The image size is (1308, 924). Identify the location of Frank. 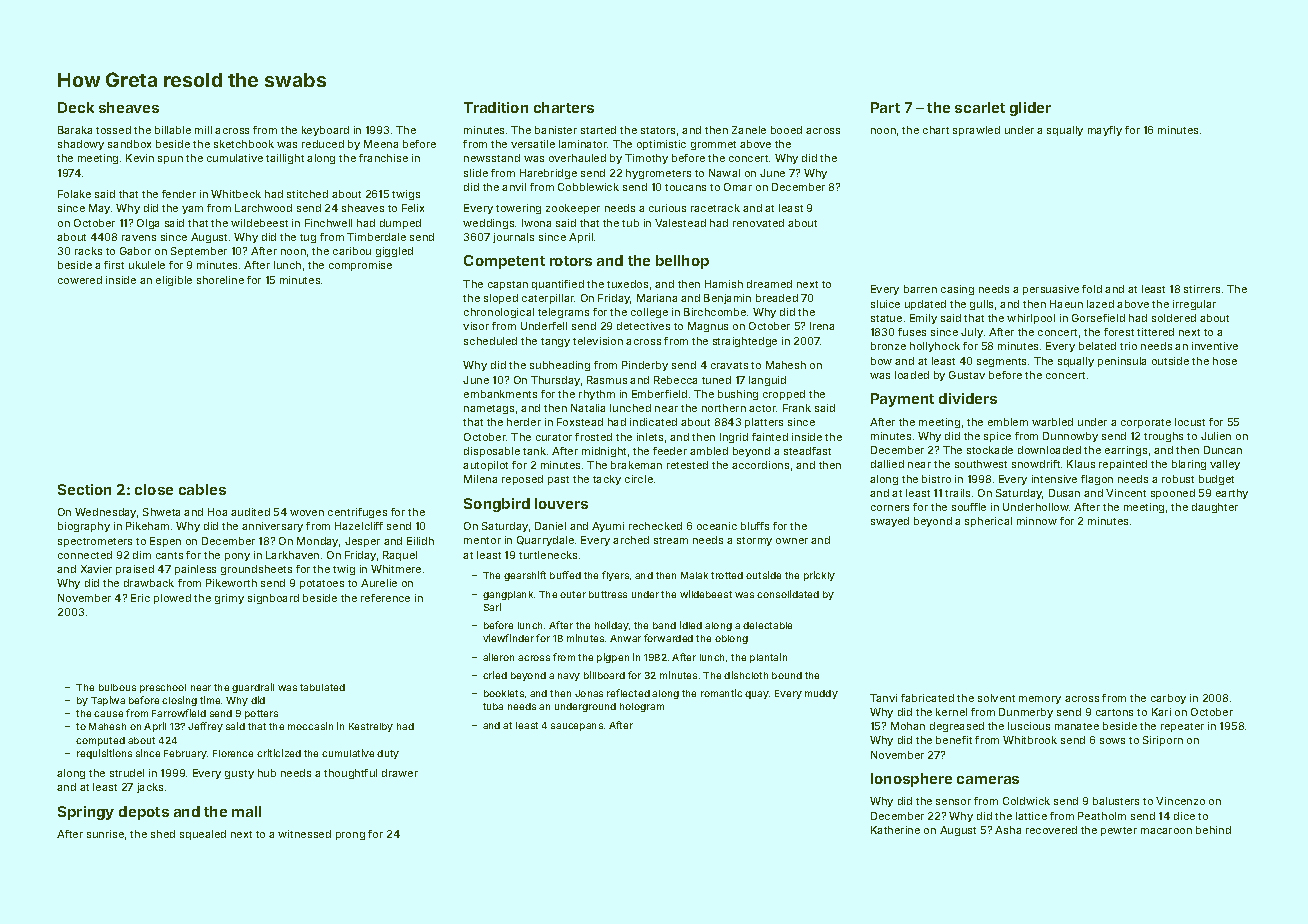
(797, 408).
